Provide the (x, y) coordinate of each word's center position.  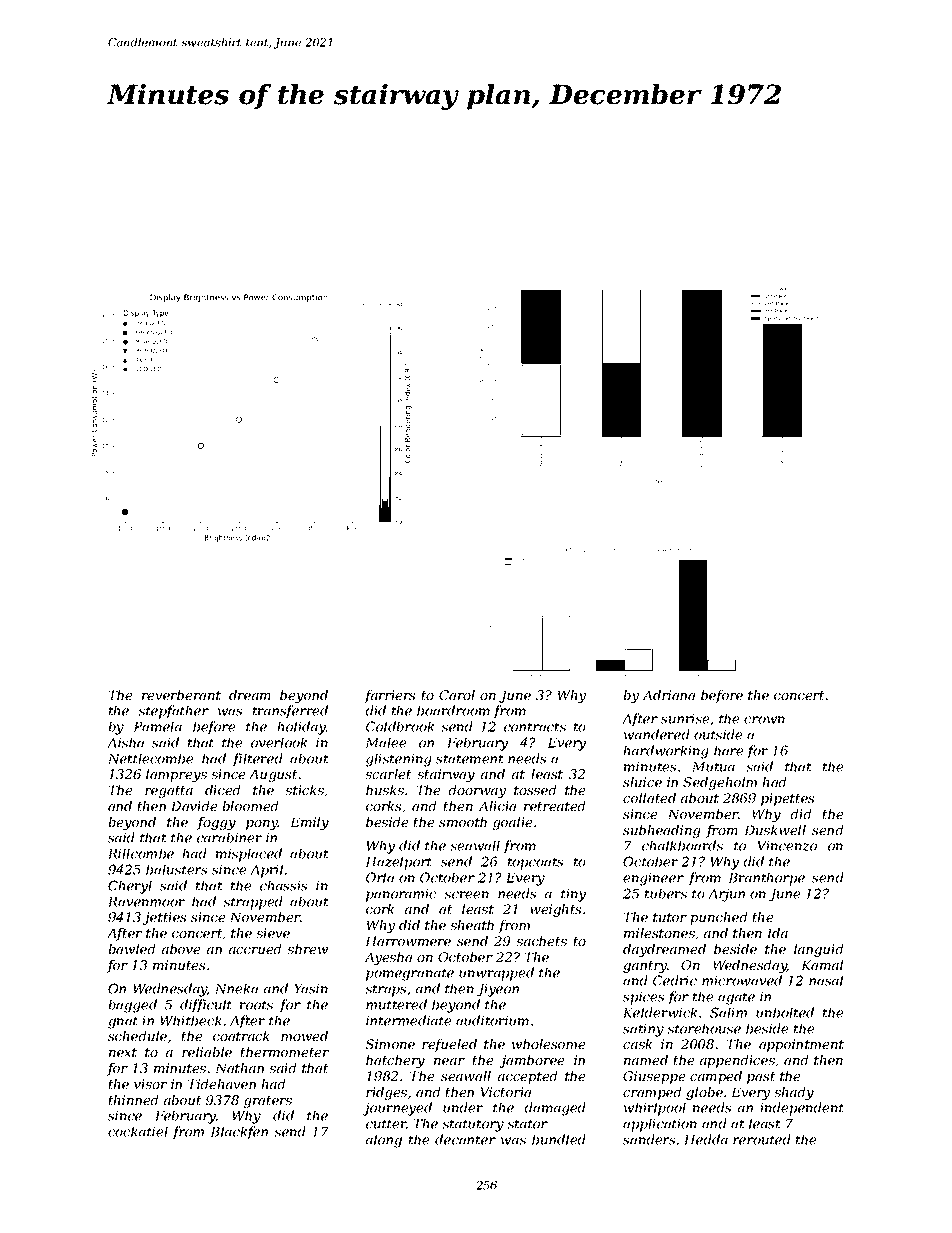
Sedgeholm (720, 783)
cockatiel (138, 1131)
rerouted (762, 1139)
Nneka (236, 988)
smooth (463, 822)
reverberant (181, 695)
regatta (169, 792)
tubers (666, 893)
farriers (389, 696)
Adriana (669, 695)
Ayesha (388, 958)
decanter (465, 1139)
